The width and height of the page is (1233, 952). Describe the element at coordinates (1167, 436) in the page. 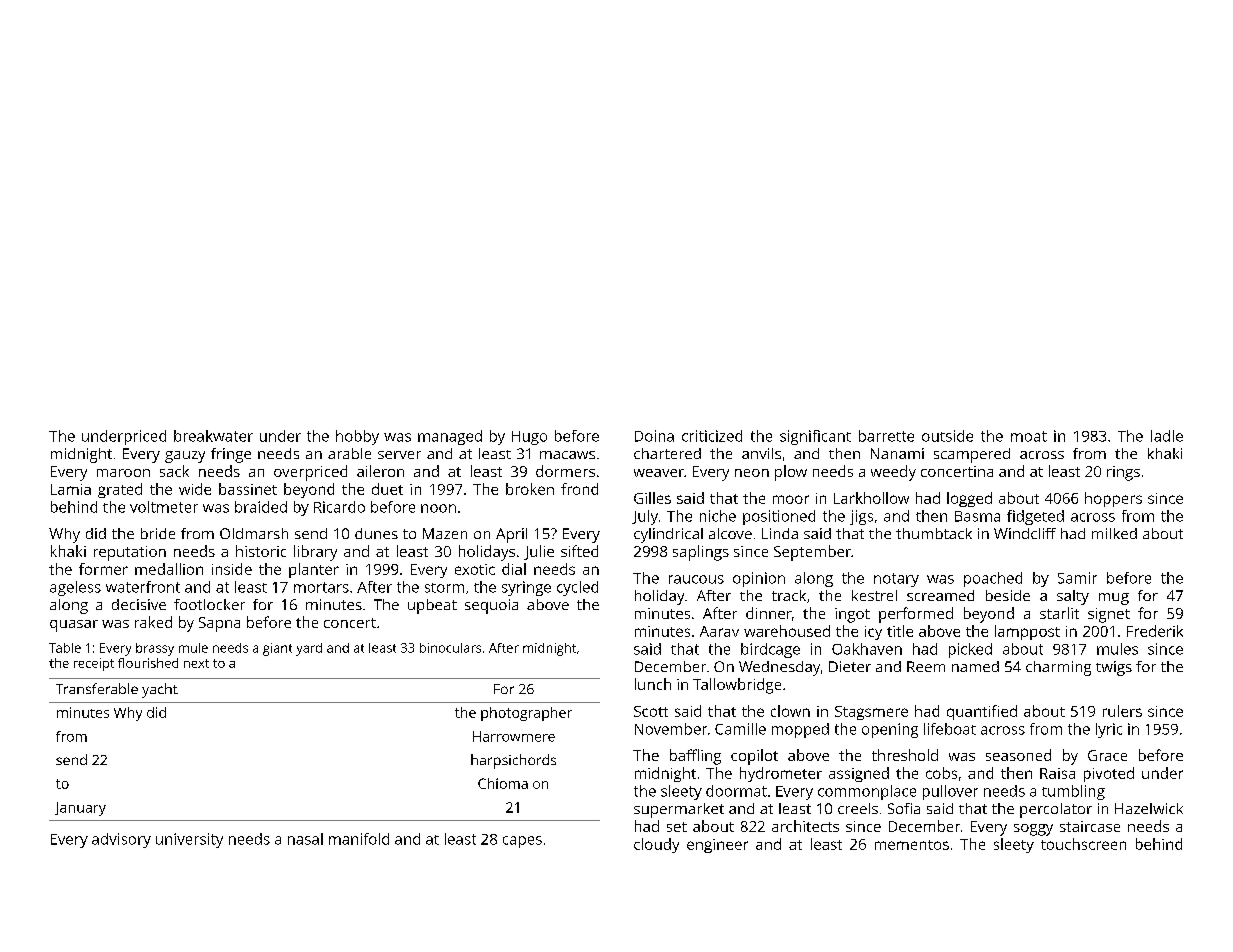

I see `ladle` at that location.
